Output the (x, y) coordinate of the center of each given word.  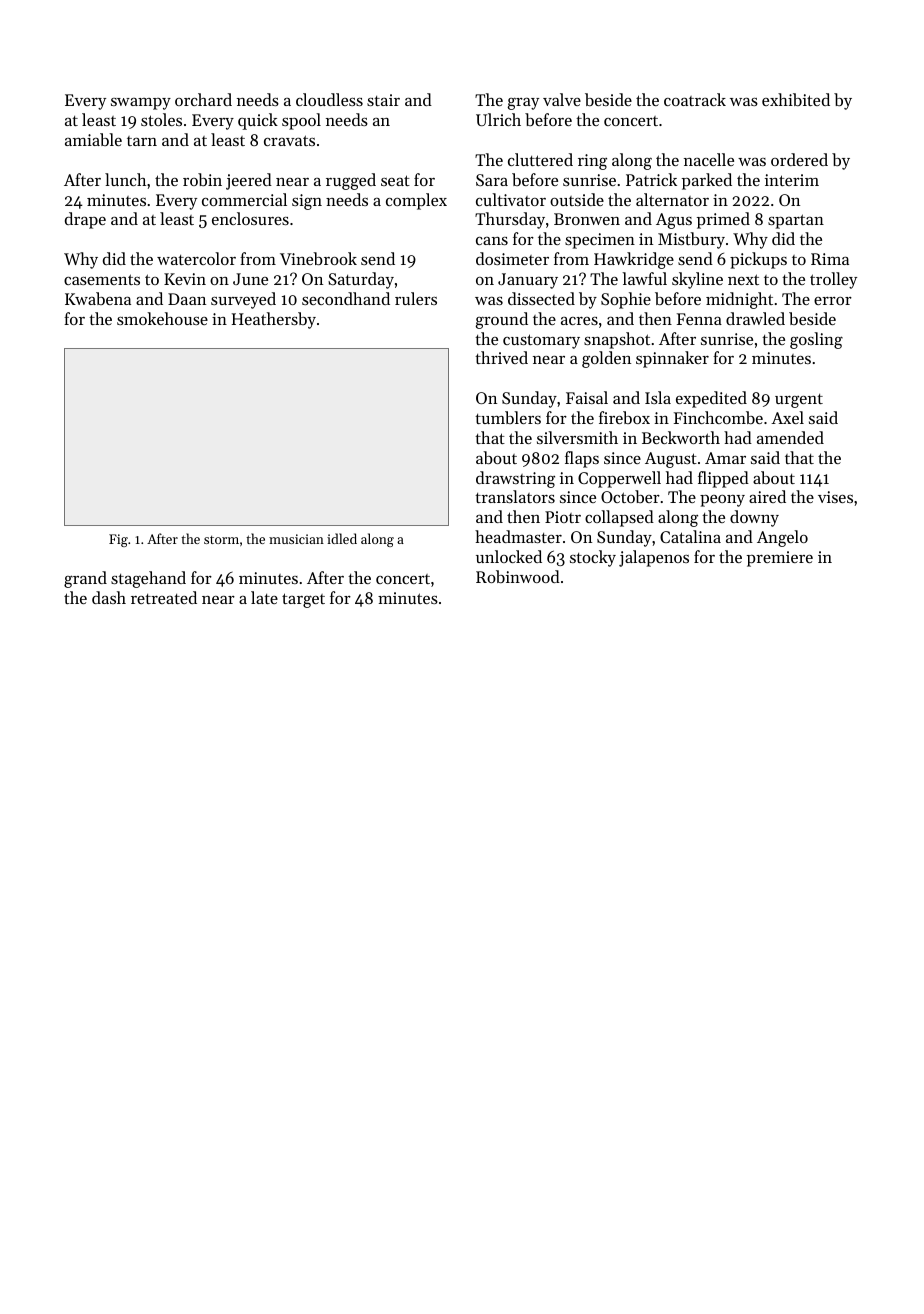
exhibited (796, 99)
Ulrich (498, 119)
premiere (780, 559)
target (303, 600)
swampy (141, 104)
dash (109, 597)
